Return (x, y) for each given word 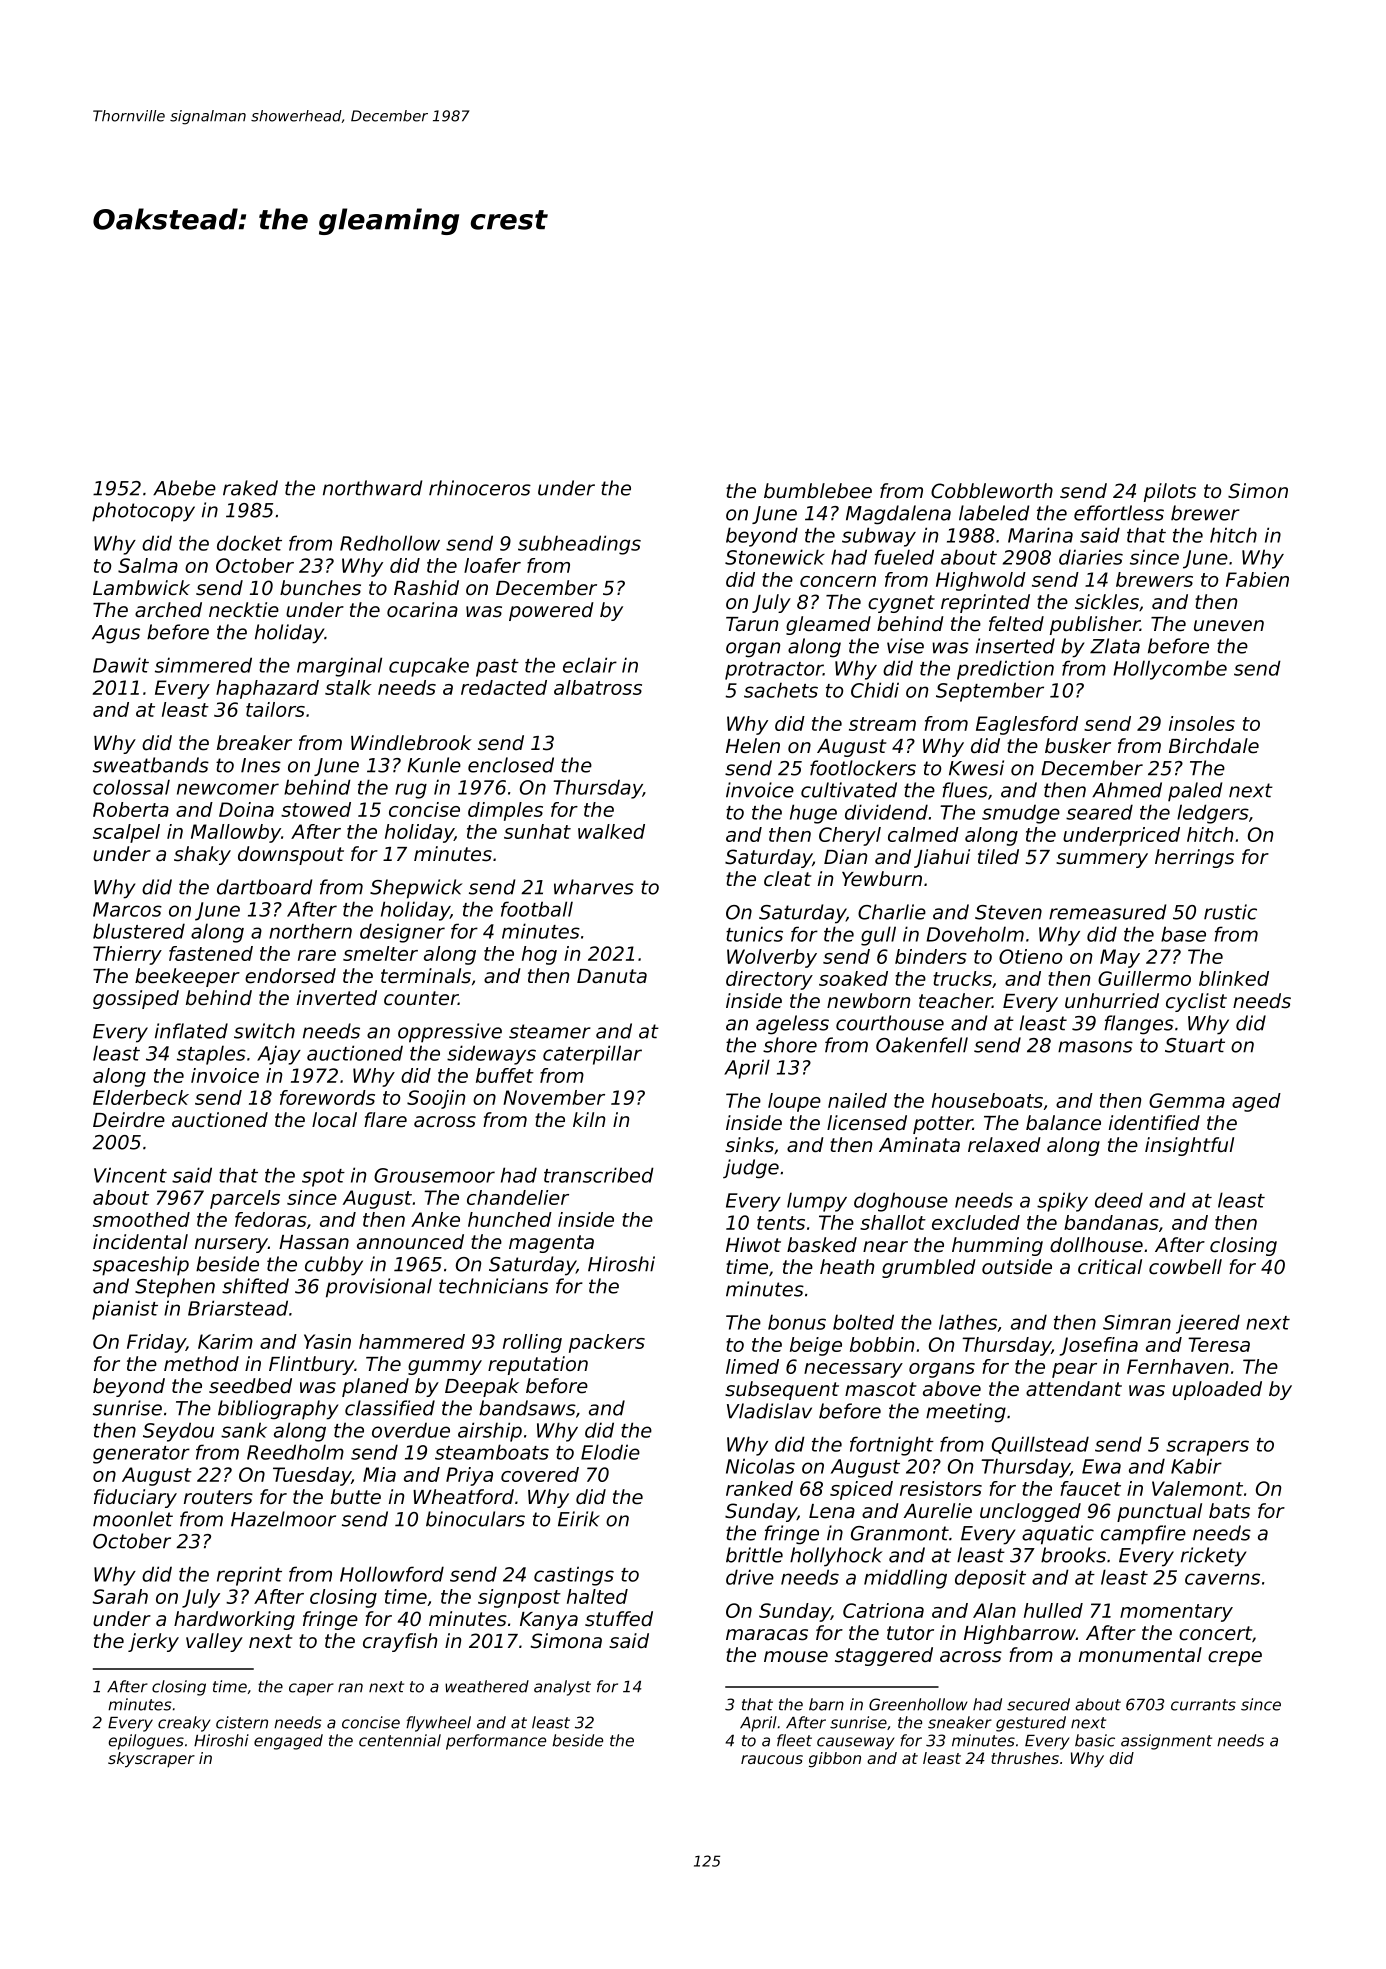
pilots (1170, 492)
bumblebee (818, 491)
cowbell (1185, 1267)
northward (372, 488)
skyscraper (151, 1760)
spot (323, 1178)
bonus (797, 1322)
